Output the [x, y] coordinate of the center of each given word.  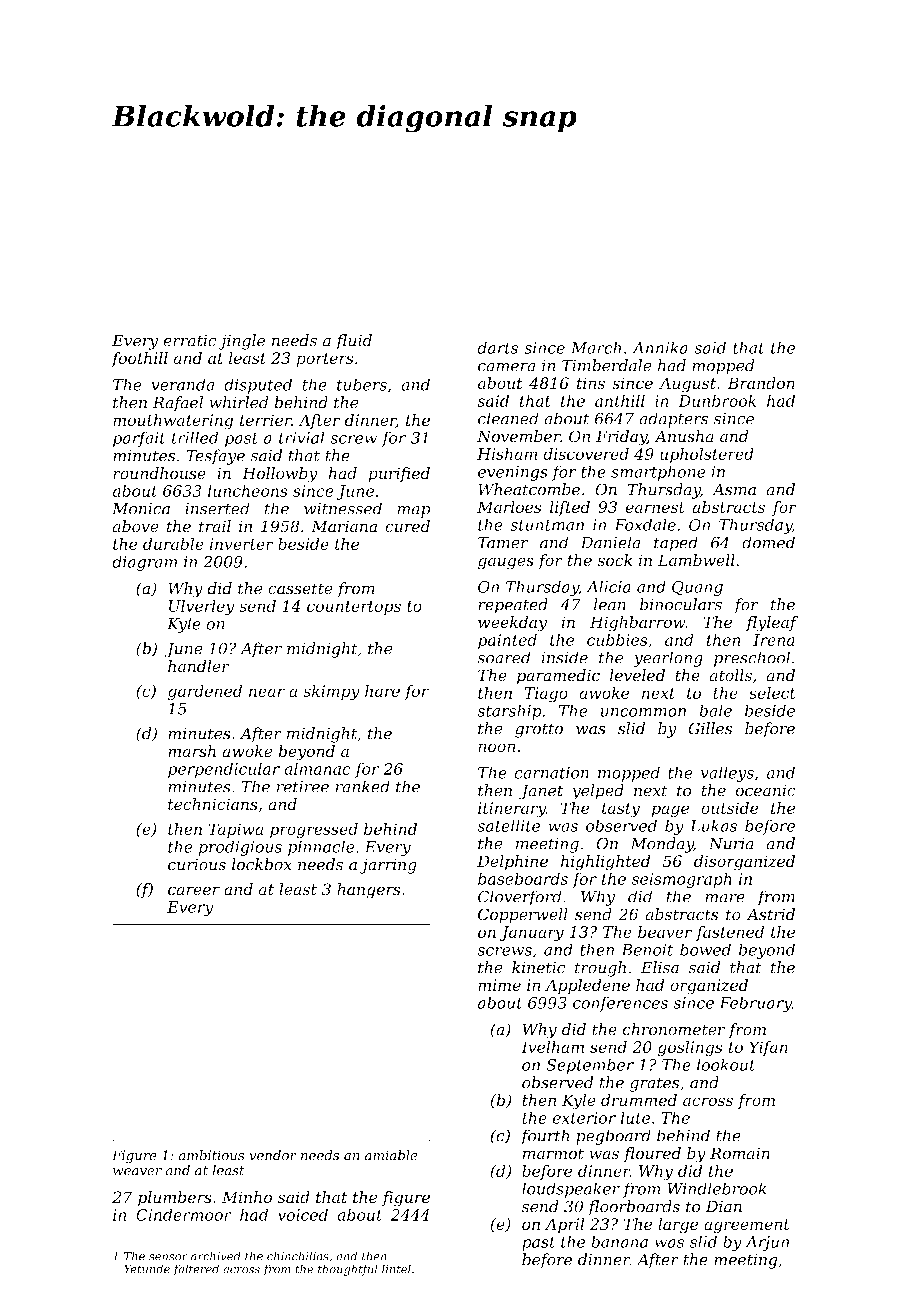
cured [407, 526]
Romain [740, 1153]
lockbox [262, 864]
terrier [265, 420]
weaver [137, 1172]
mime [499, 985]
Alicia [608, 586]
